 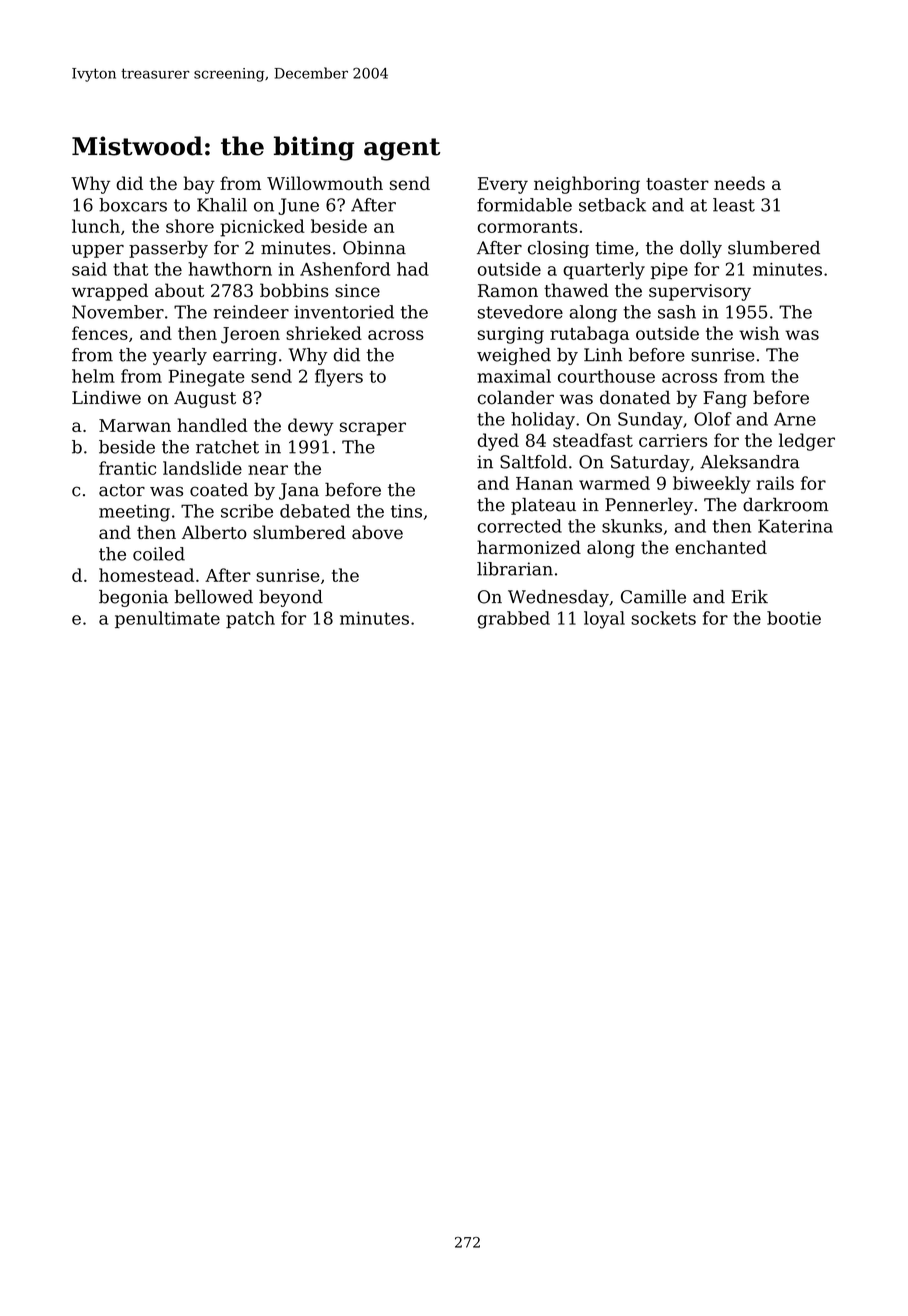 I want to click on harmonized, so click(x=529, y=547).
